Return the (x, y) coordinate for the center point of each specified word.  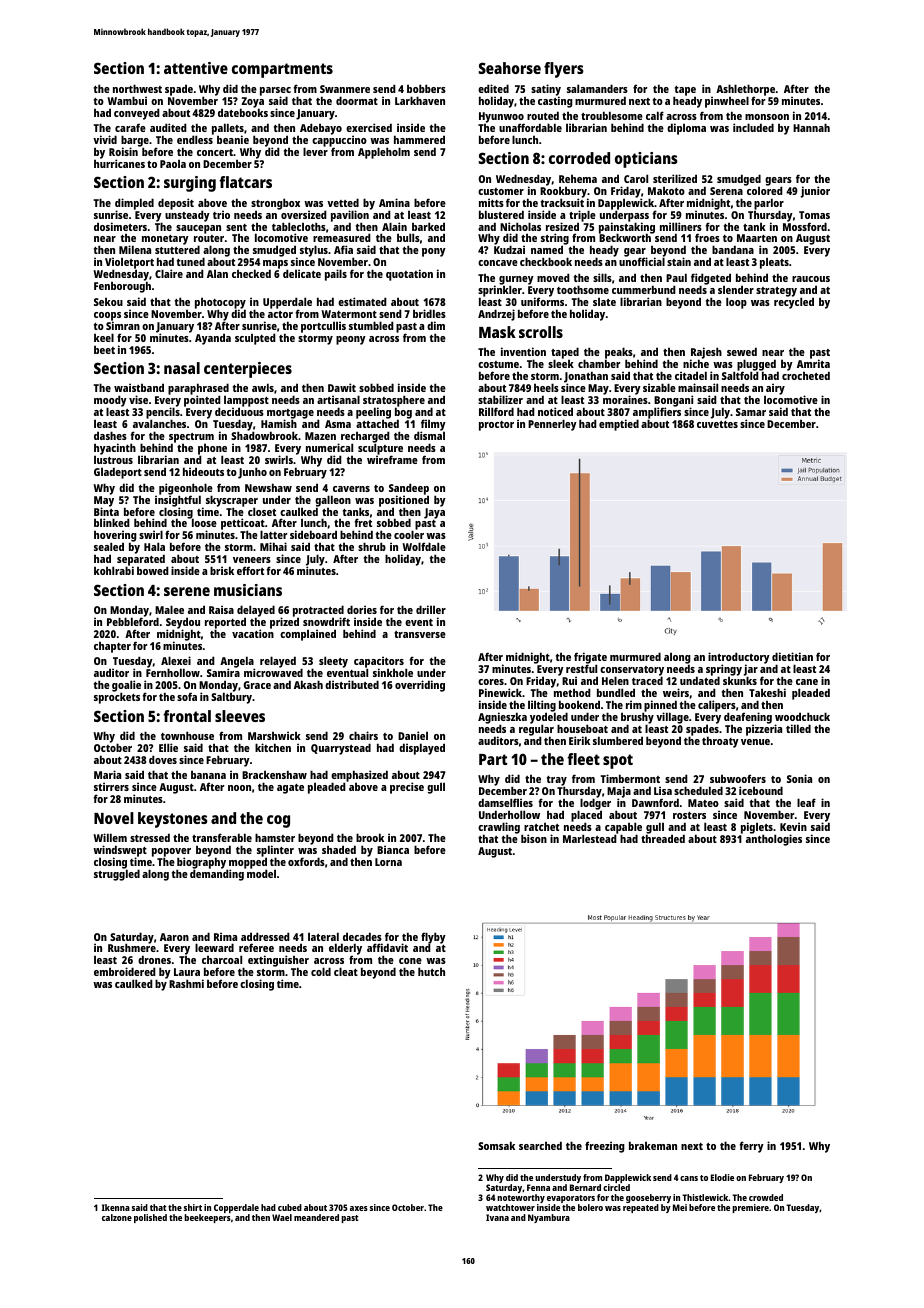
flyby (433, 938)
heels (546, 387)
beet (104, 349)
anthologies (774, 840)
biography (201, 863)
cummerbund (644, 289)
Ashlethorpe (745, 90)
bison (534, 839)
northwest (137, 88)
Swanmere (345, 89)
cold (321, 971)
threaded (663, 839)
